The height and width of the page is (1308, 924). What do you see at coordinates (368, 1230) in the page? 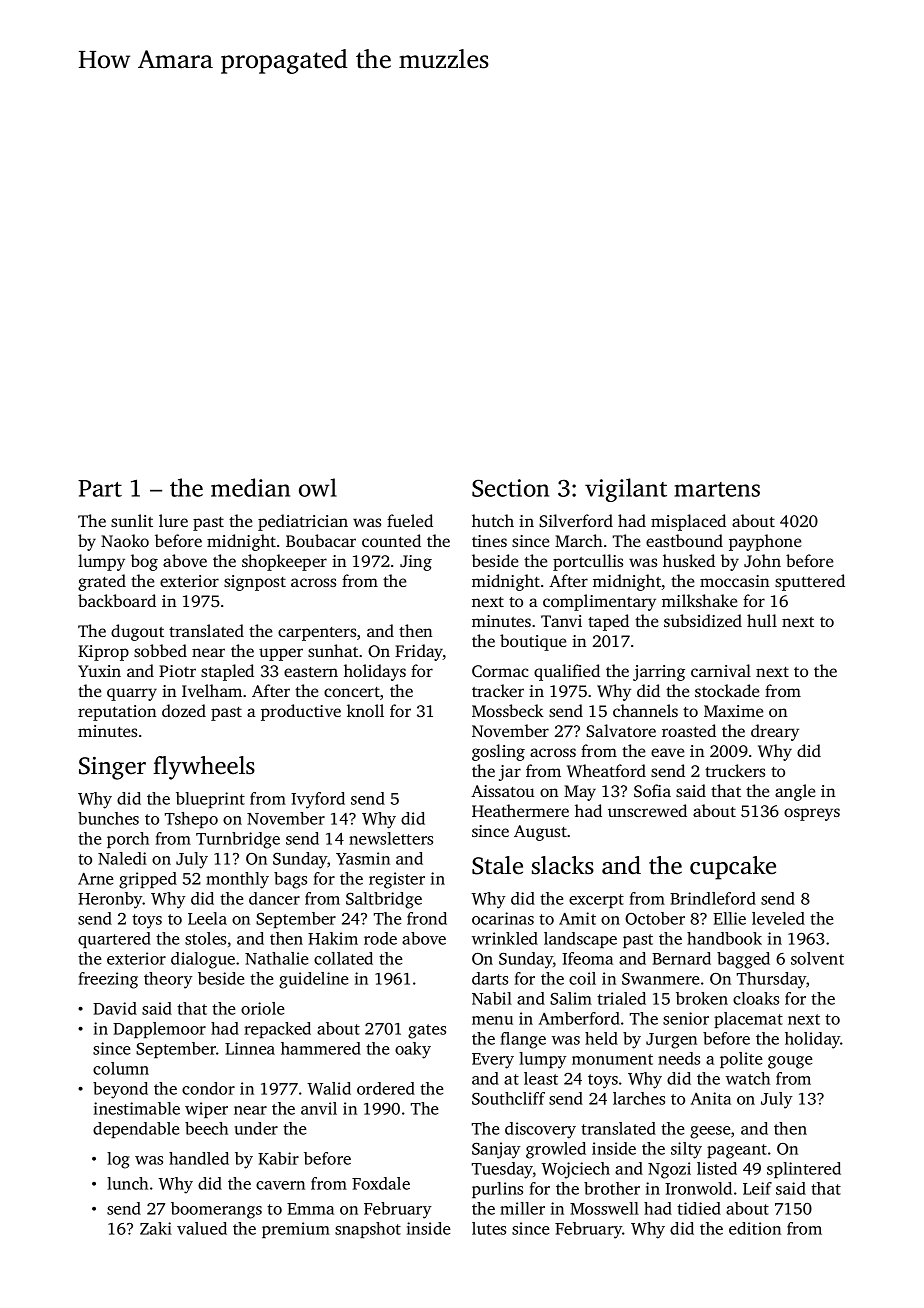
I see `snapshot` at bounding box center [368, 1230].
